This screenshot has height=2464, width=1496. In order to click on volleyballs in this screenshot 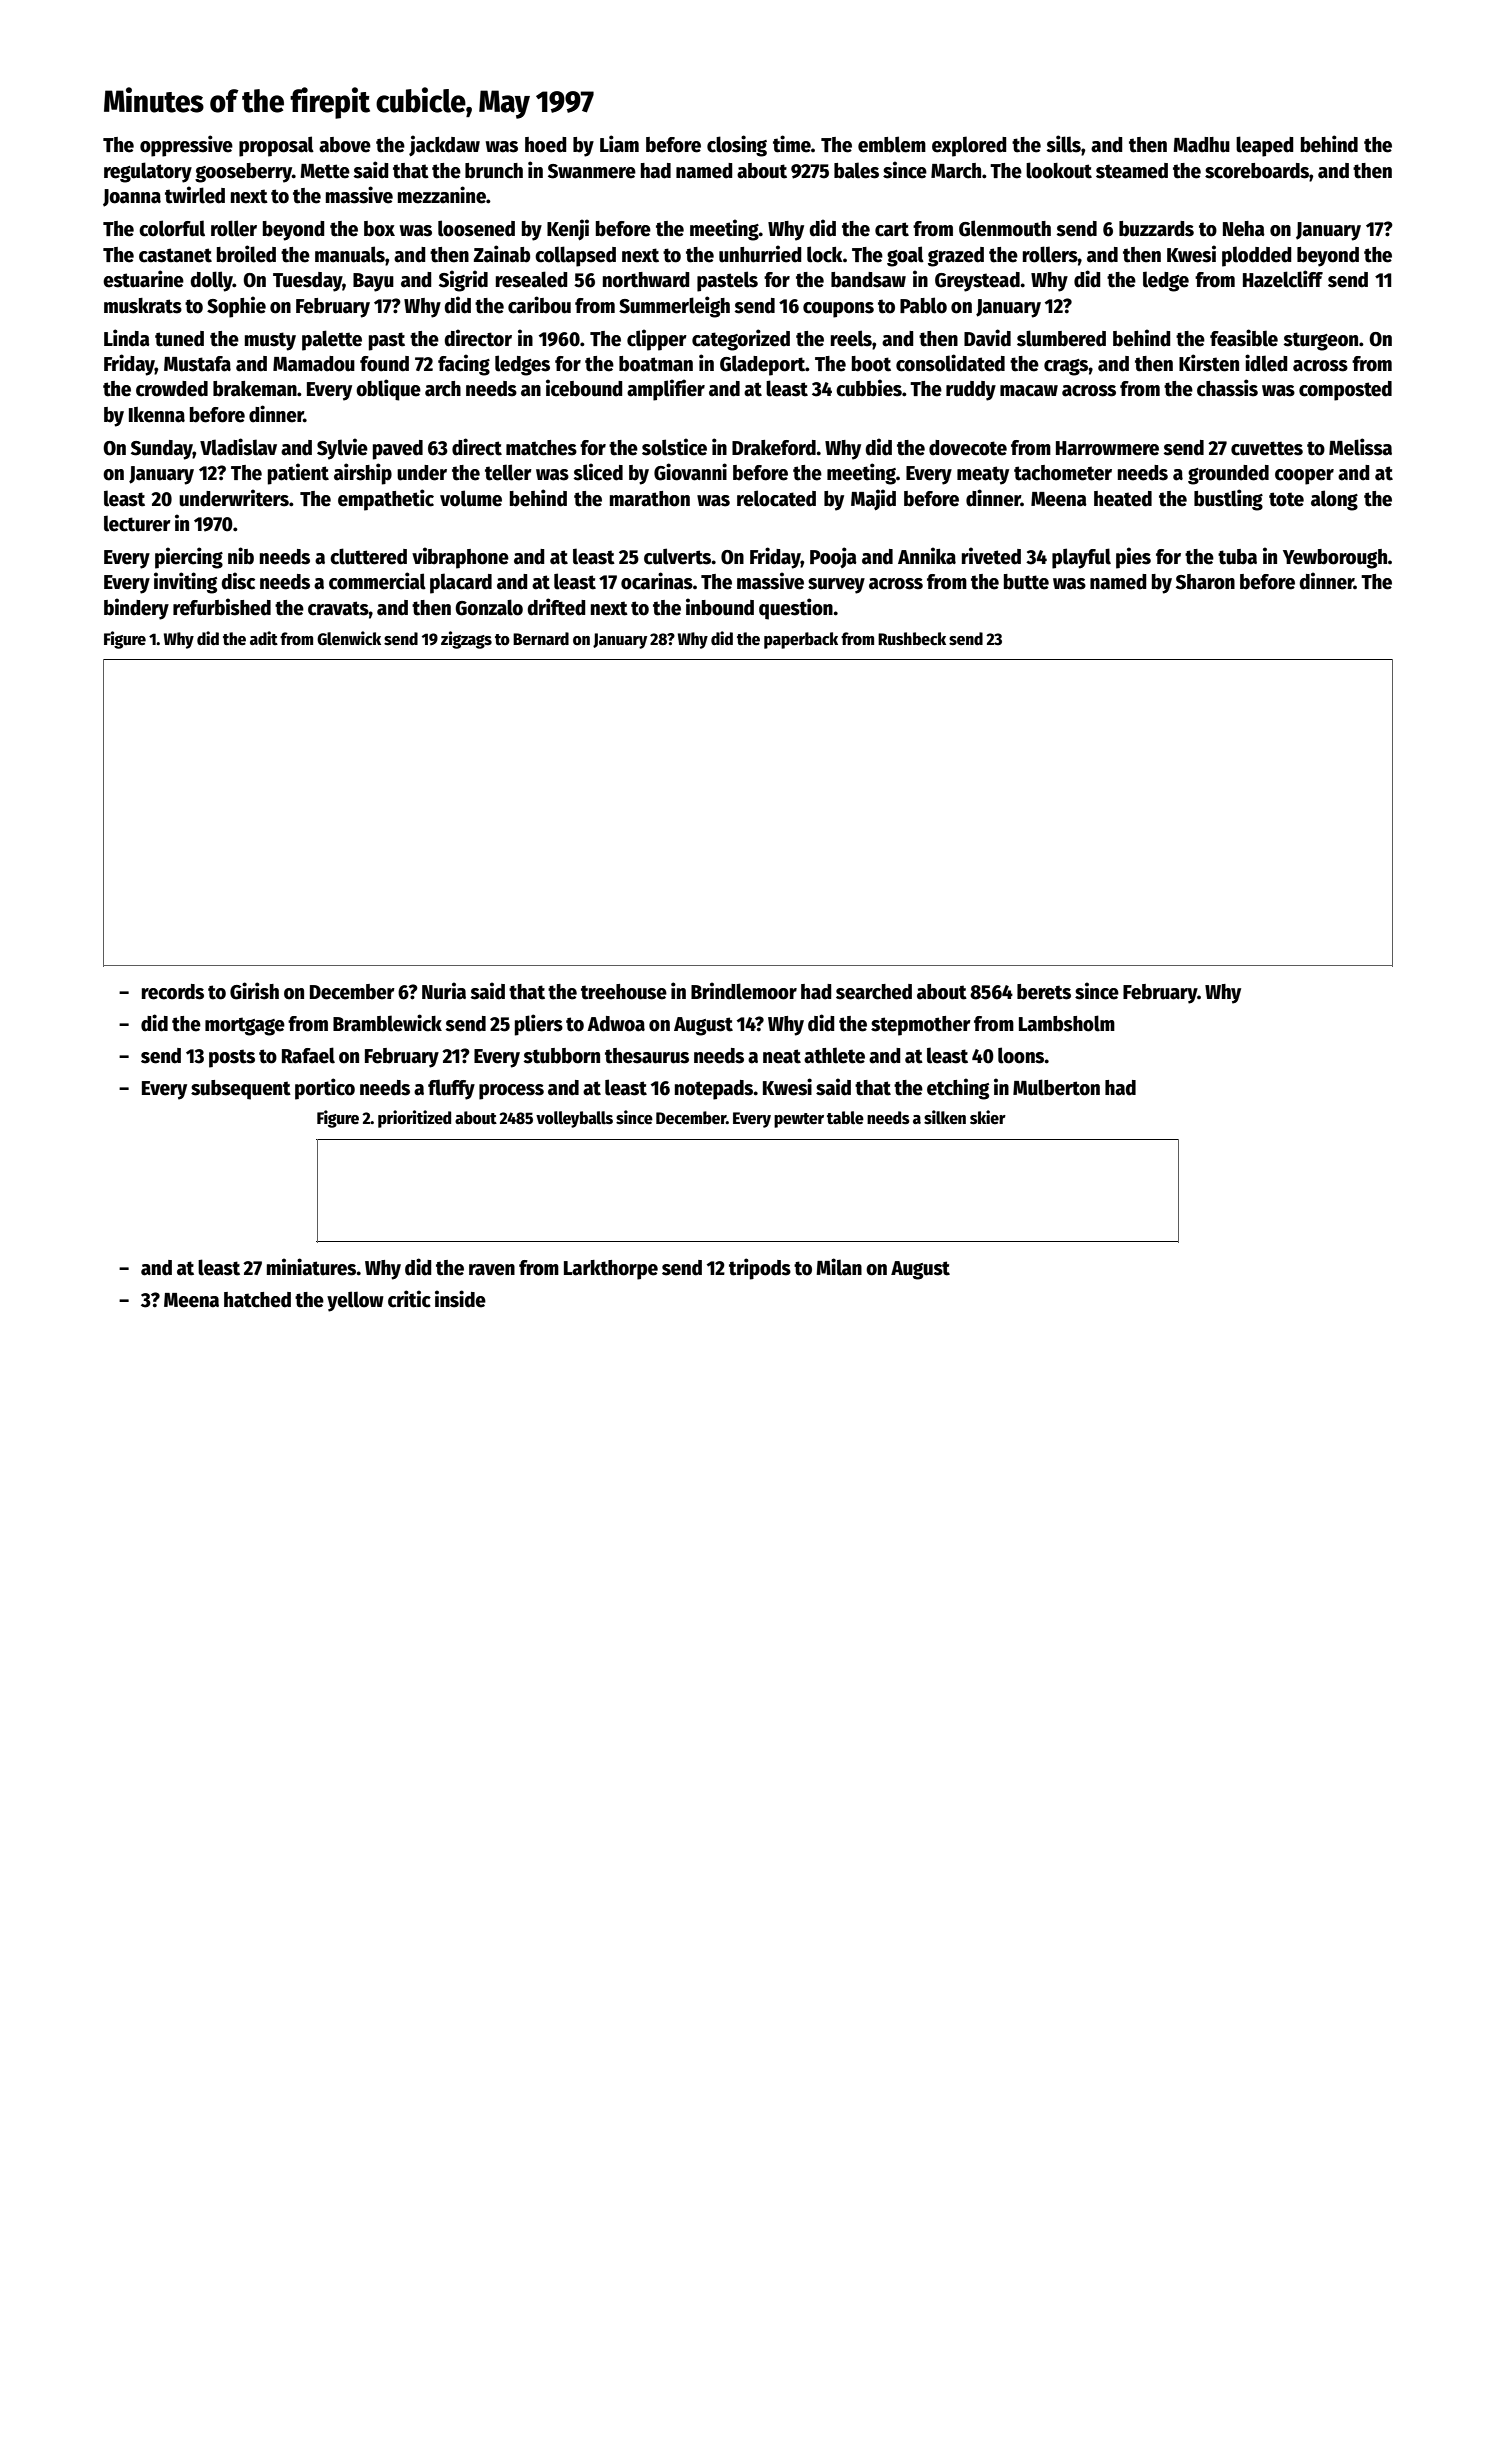, I will do `click(574, 1119)`.
